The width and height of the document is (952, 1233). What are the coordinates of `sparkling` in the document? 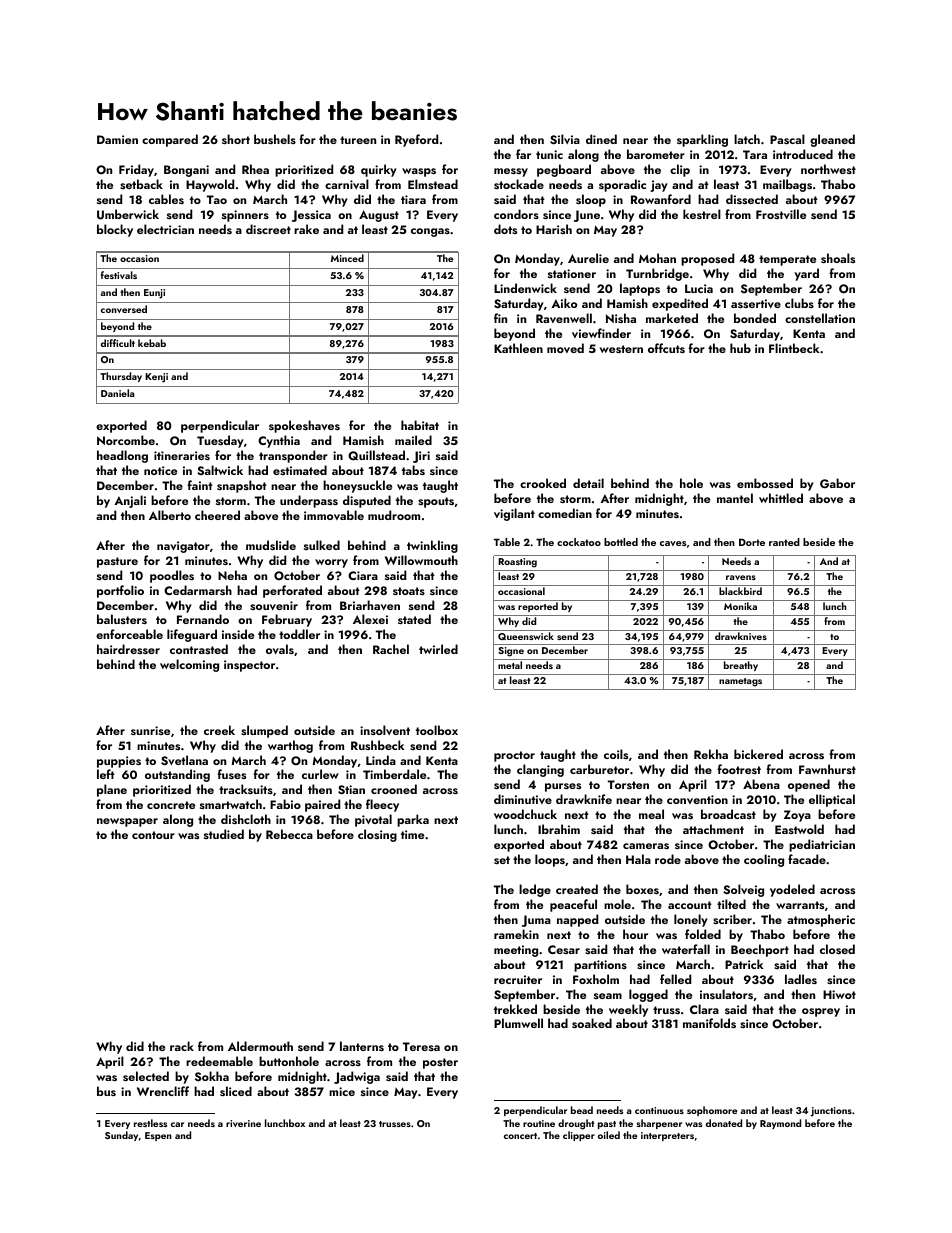 It's located at (702, 140).
